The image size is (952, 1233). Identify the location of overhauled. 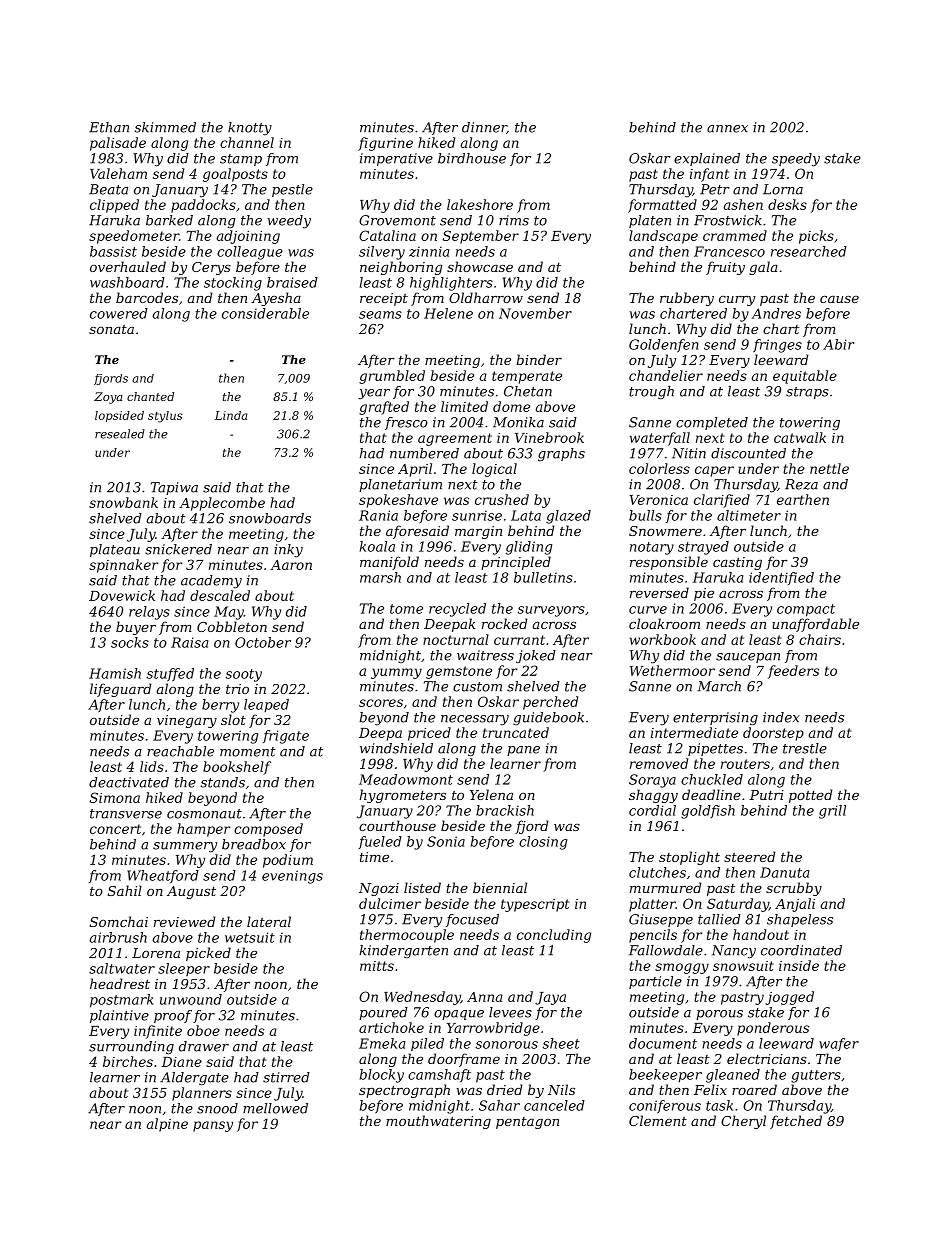
(128, 266).
